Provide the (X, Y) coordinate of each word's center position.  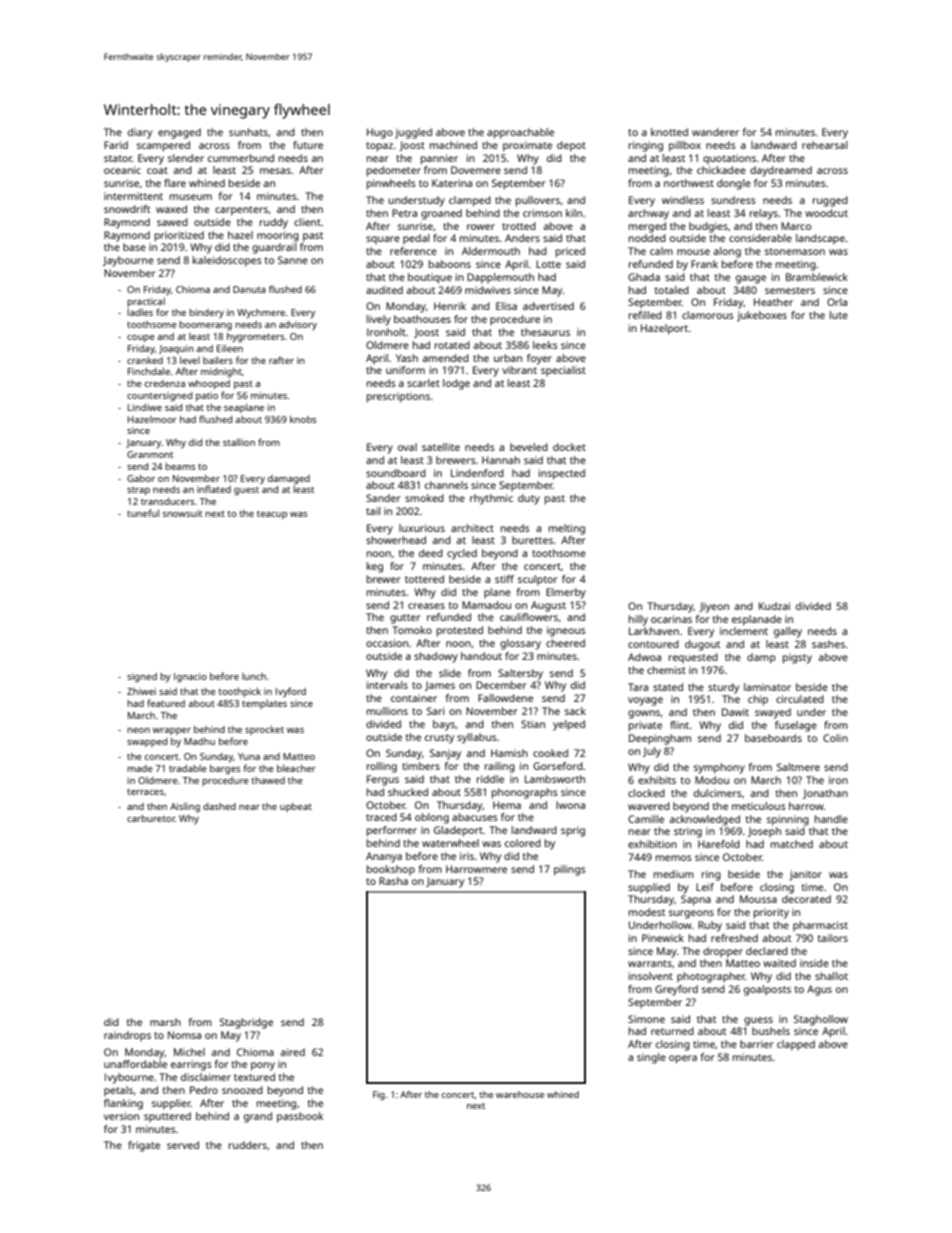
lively (379, 320)
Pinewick (663, 938)
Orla (837, 302)
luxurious (422, 528)
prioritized (179, 236)
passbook (300, 1117)
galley (788, 632)
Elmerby (566, 593)
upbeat (296, 807)
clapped (796, 1045)
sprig (573, 831)
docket (569, 447)
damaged (289, 480)
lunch (254, 676)
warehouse (520, 1094)
